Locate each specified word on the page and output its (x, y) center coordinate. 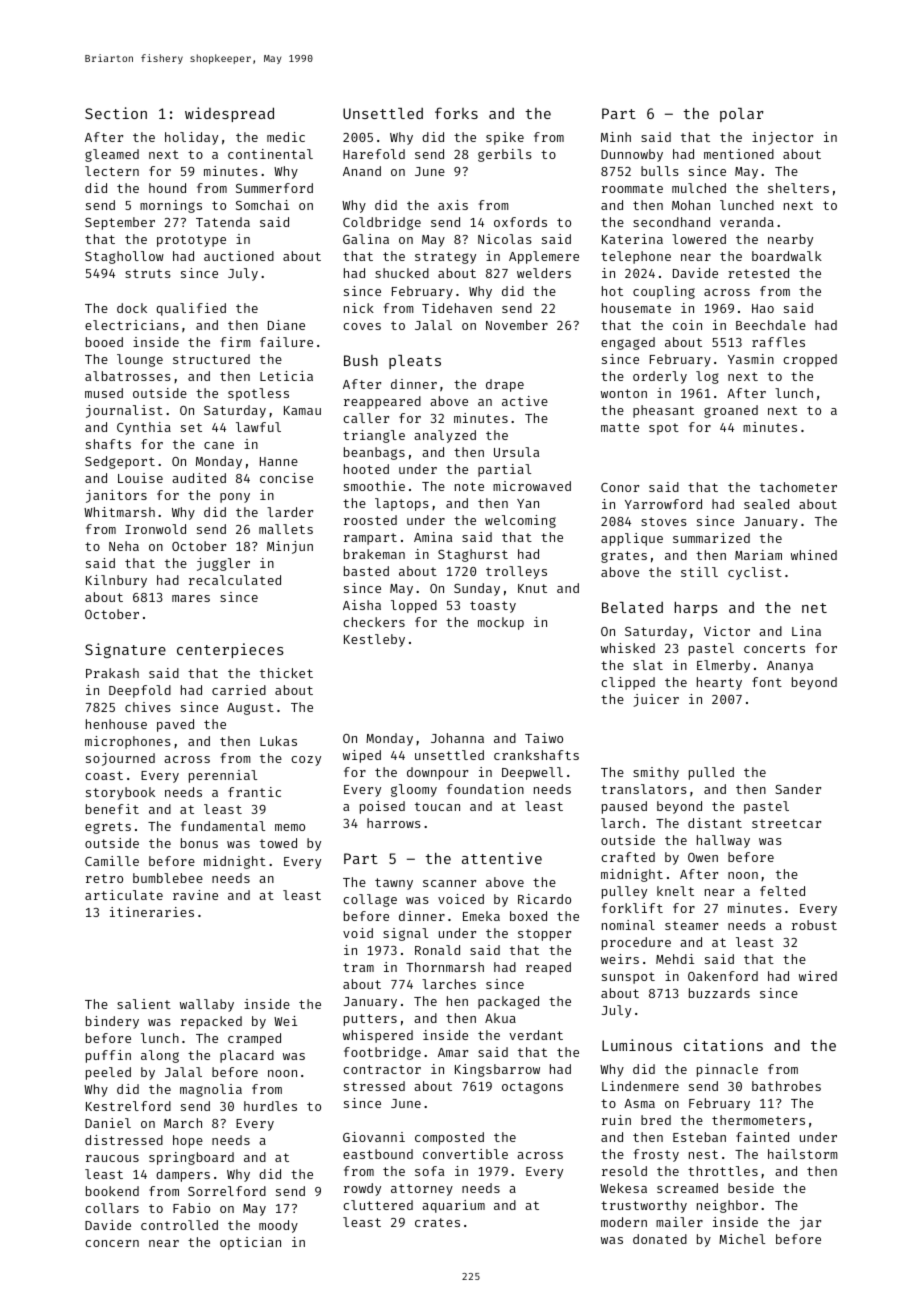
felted (782, 891)
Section (116, 113)
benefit (112, 809)
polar (742, 115)
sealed (766, 504)
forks (456, 113)
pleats (415, 362)
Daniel (108, 1123)
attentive (502, 858)
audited (199, 478)
